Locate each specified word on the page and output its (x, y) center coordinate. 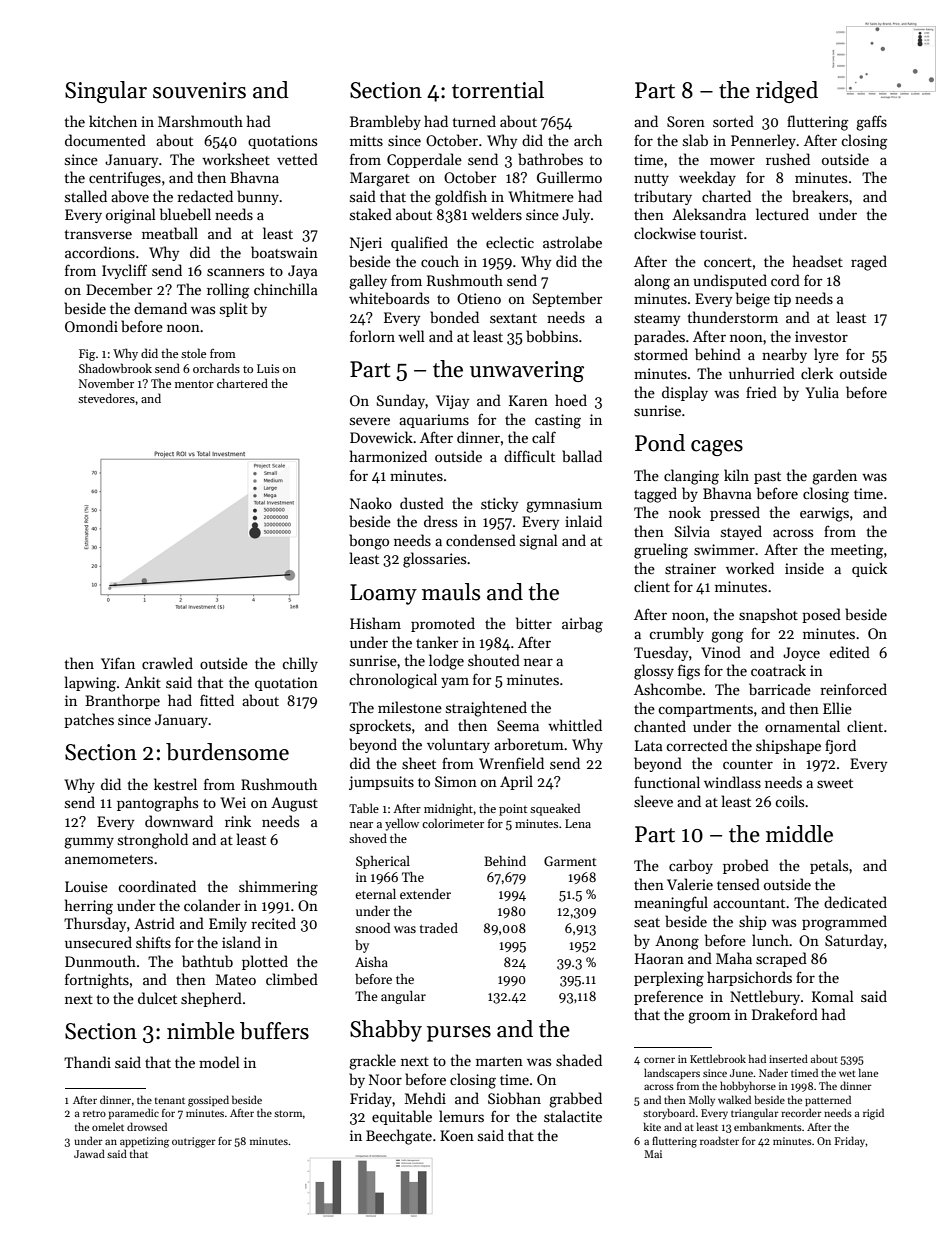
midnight (448, 809)
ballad (582, 456)
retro (94, 1113)
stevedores (106, 398)
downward (179, 821)
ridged (787, 92)
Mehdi (425, 1098)
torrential (498, 90)
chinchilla (286, 289)
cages (717, 448)
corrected (697, 745)
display (685, 393)
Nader (773, 1072)
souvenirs (199, 90)
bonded (454, 317)
